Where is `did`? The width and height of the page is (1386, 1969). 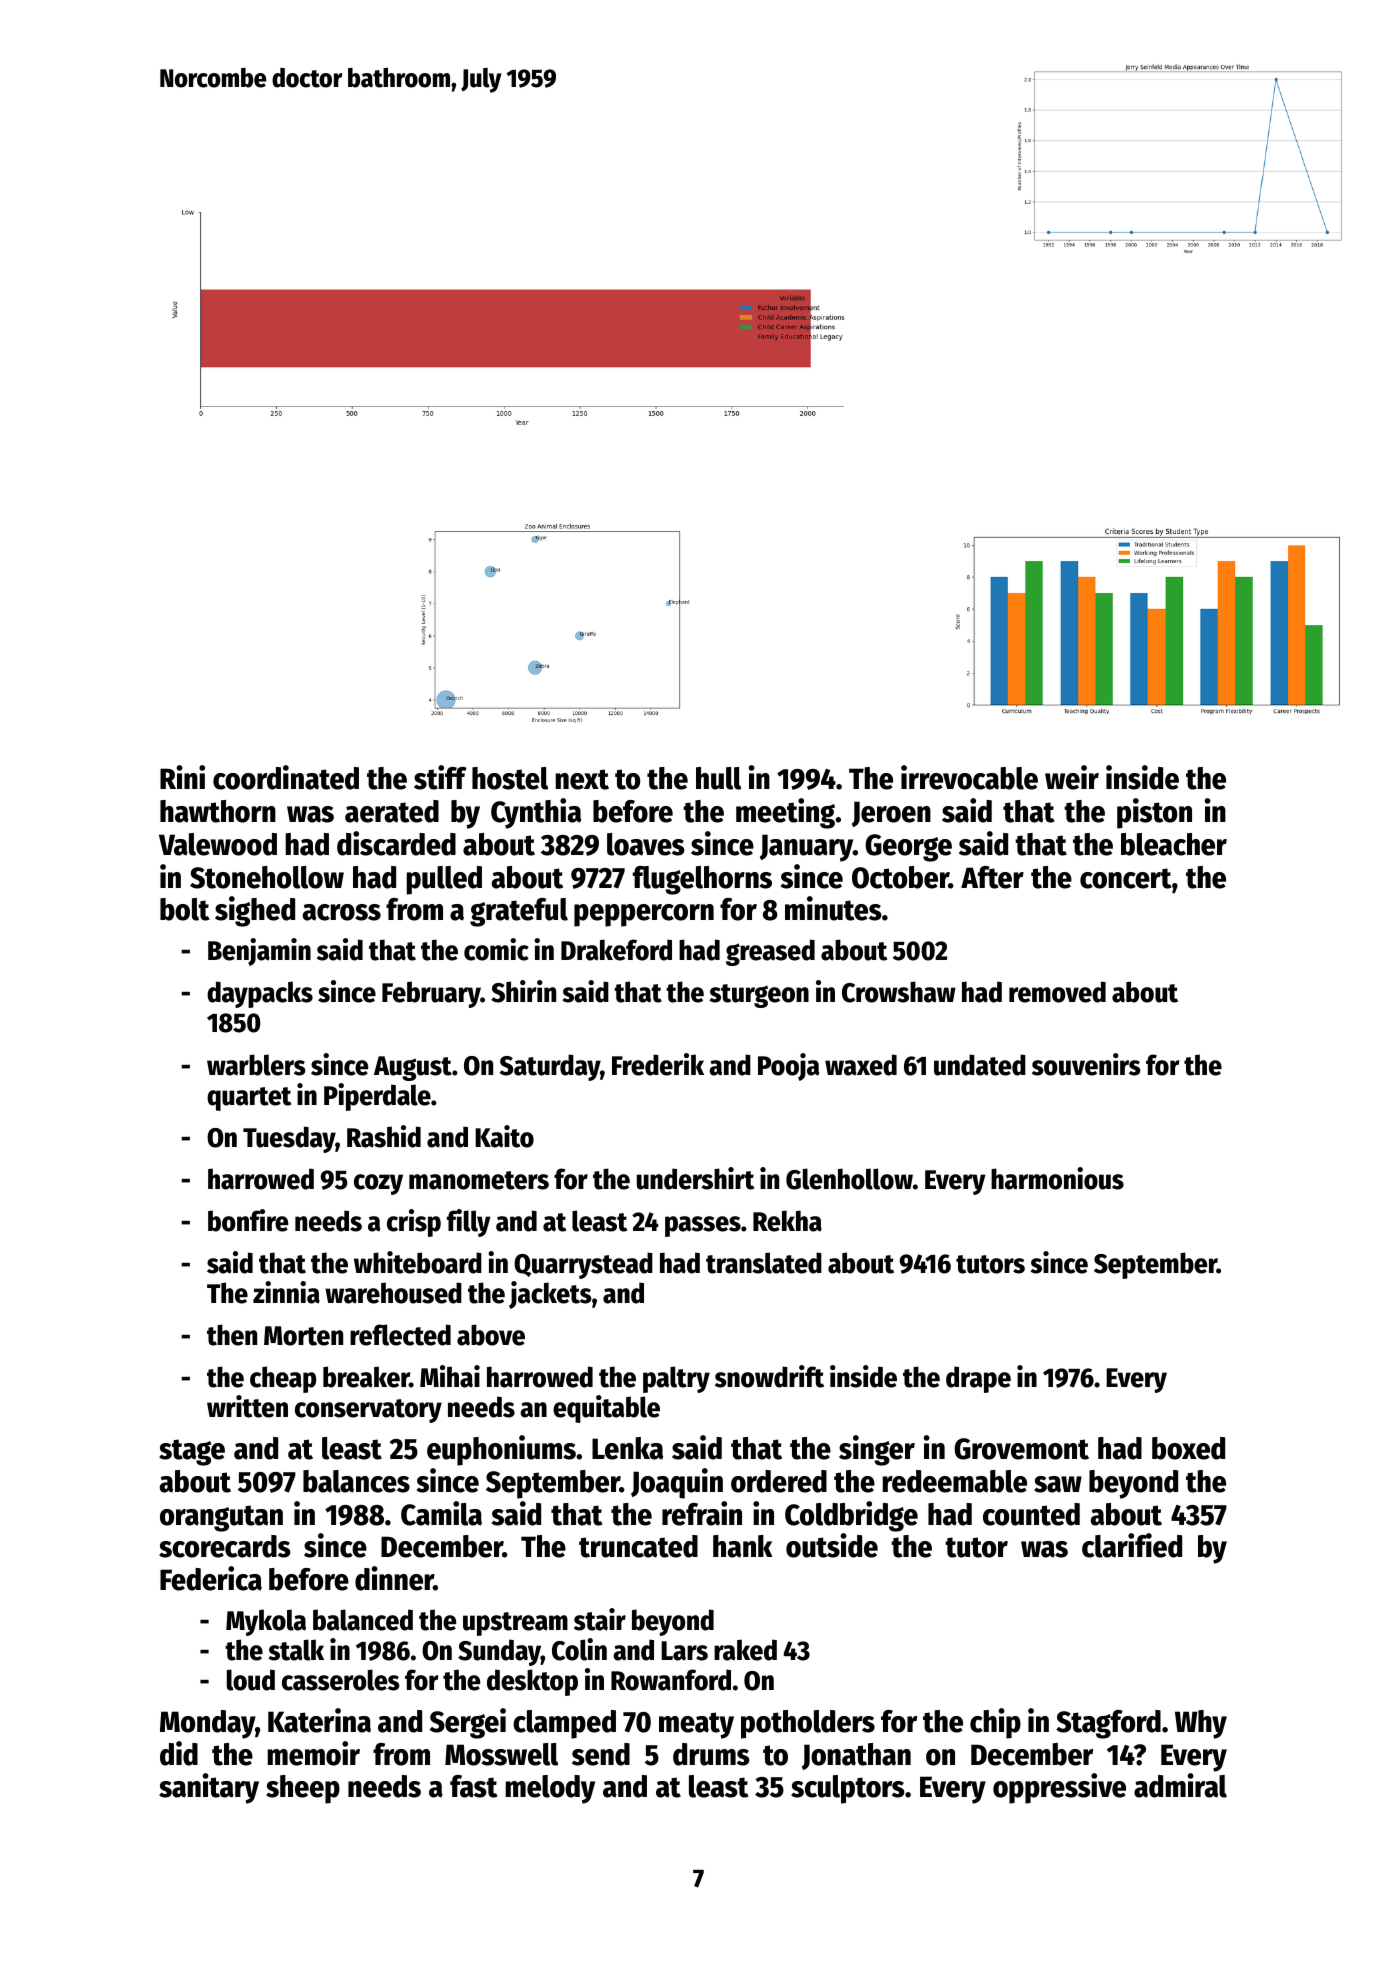
did is located at coordinates (179, 1753).
